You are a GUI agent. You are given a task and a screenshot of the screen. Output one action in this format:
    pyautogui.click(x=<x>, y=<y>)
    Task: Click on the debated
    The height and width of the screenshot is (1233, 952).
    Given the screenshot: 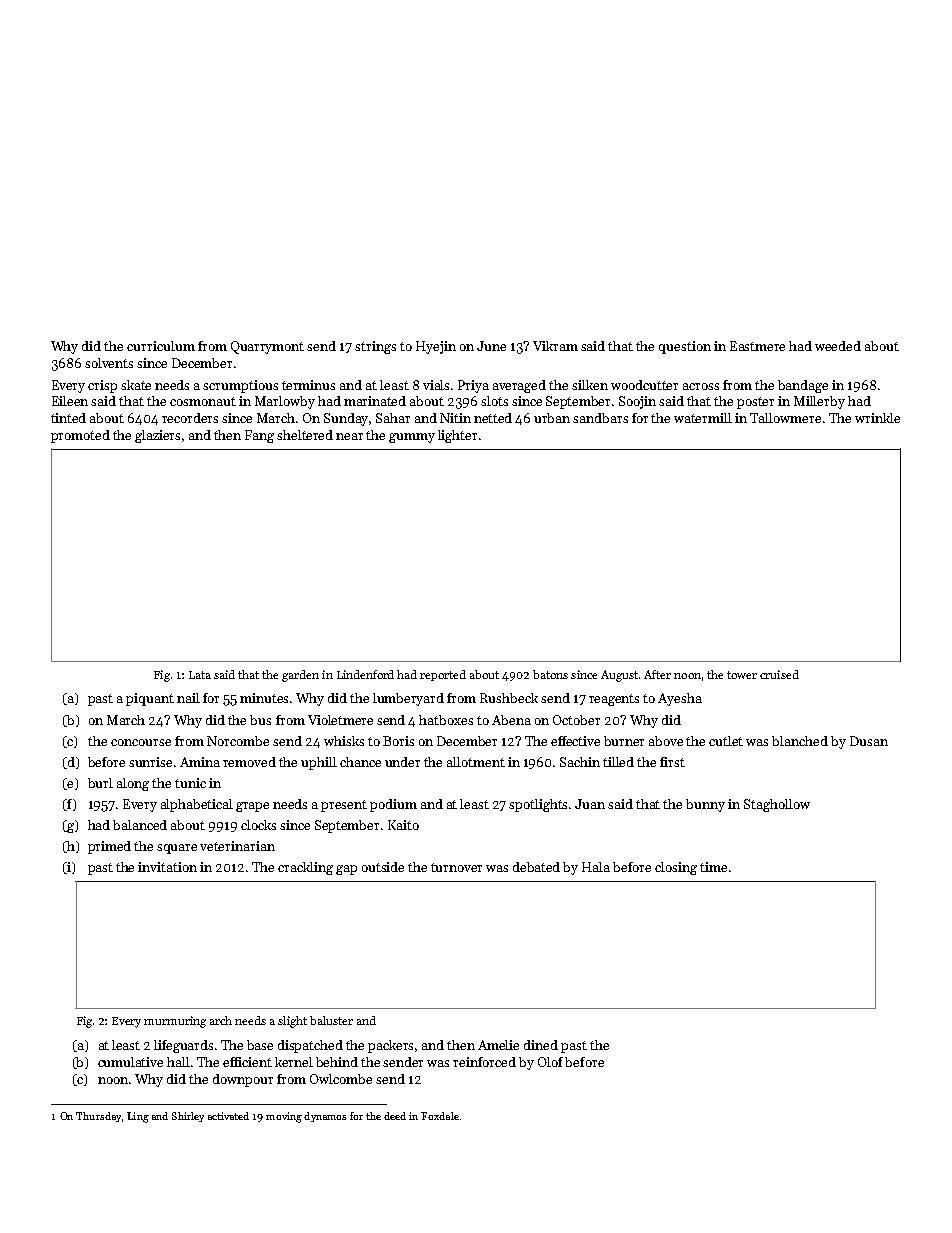 What is the action you would take?
    pyautogui.click(x=536, y=867)
